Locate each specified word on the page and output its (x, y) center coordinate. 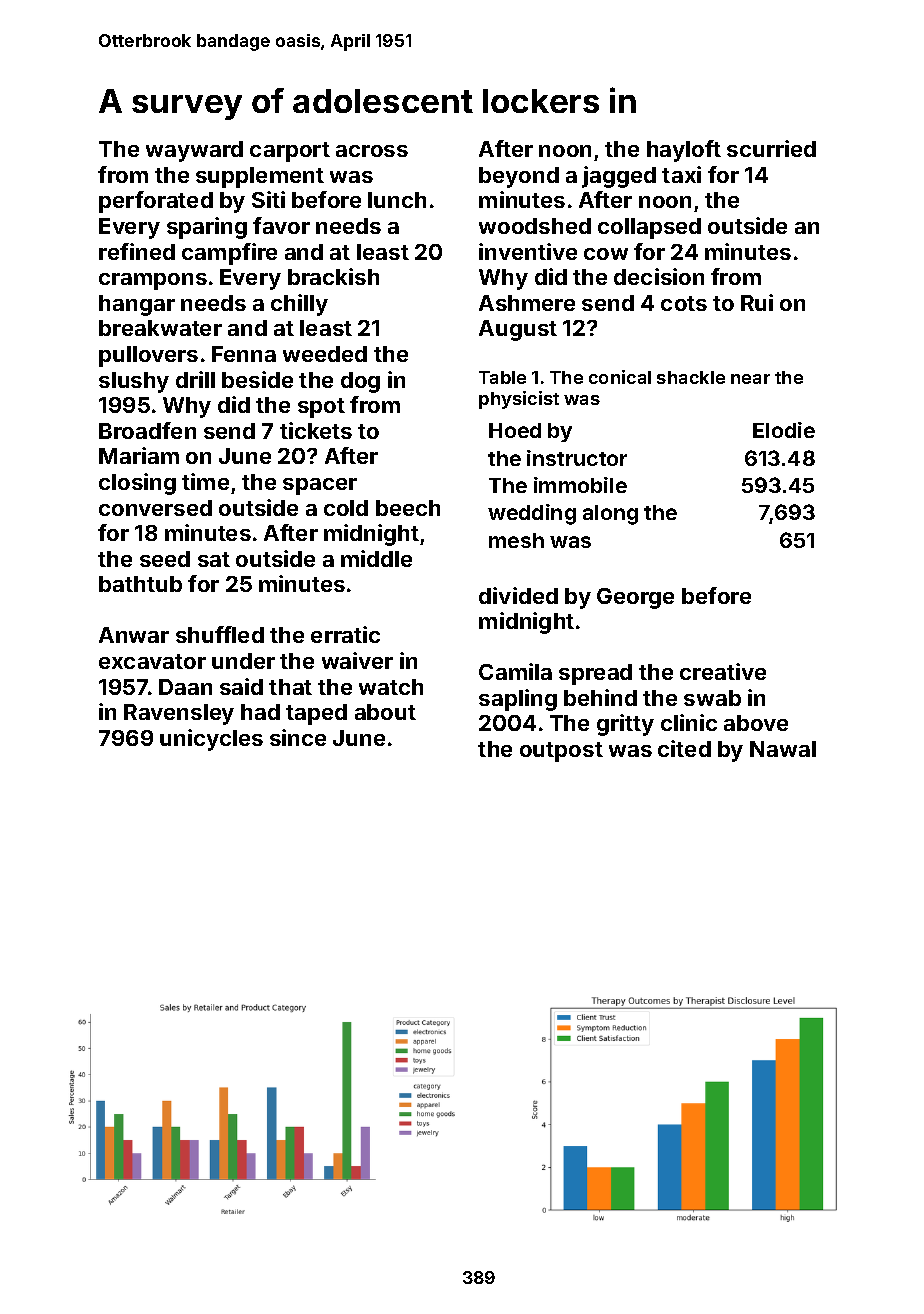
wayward (194, 151)
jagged (619, 177)
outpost (561, 752)
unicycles (211, 740)
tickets (316, 430)
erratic (345, 634)
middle (376, 558)
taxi (681, 174)
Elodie (784, 430)
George (635, 598)
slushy (134, 382)
